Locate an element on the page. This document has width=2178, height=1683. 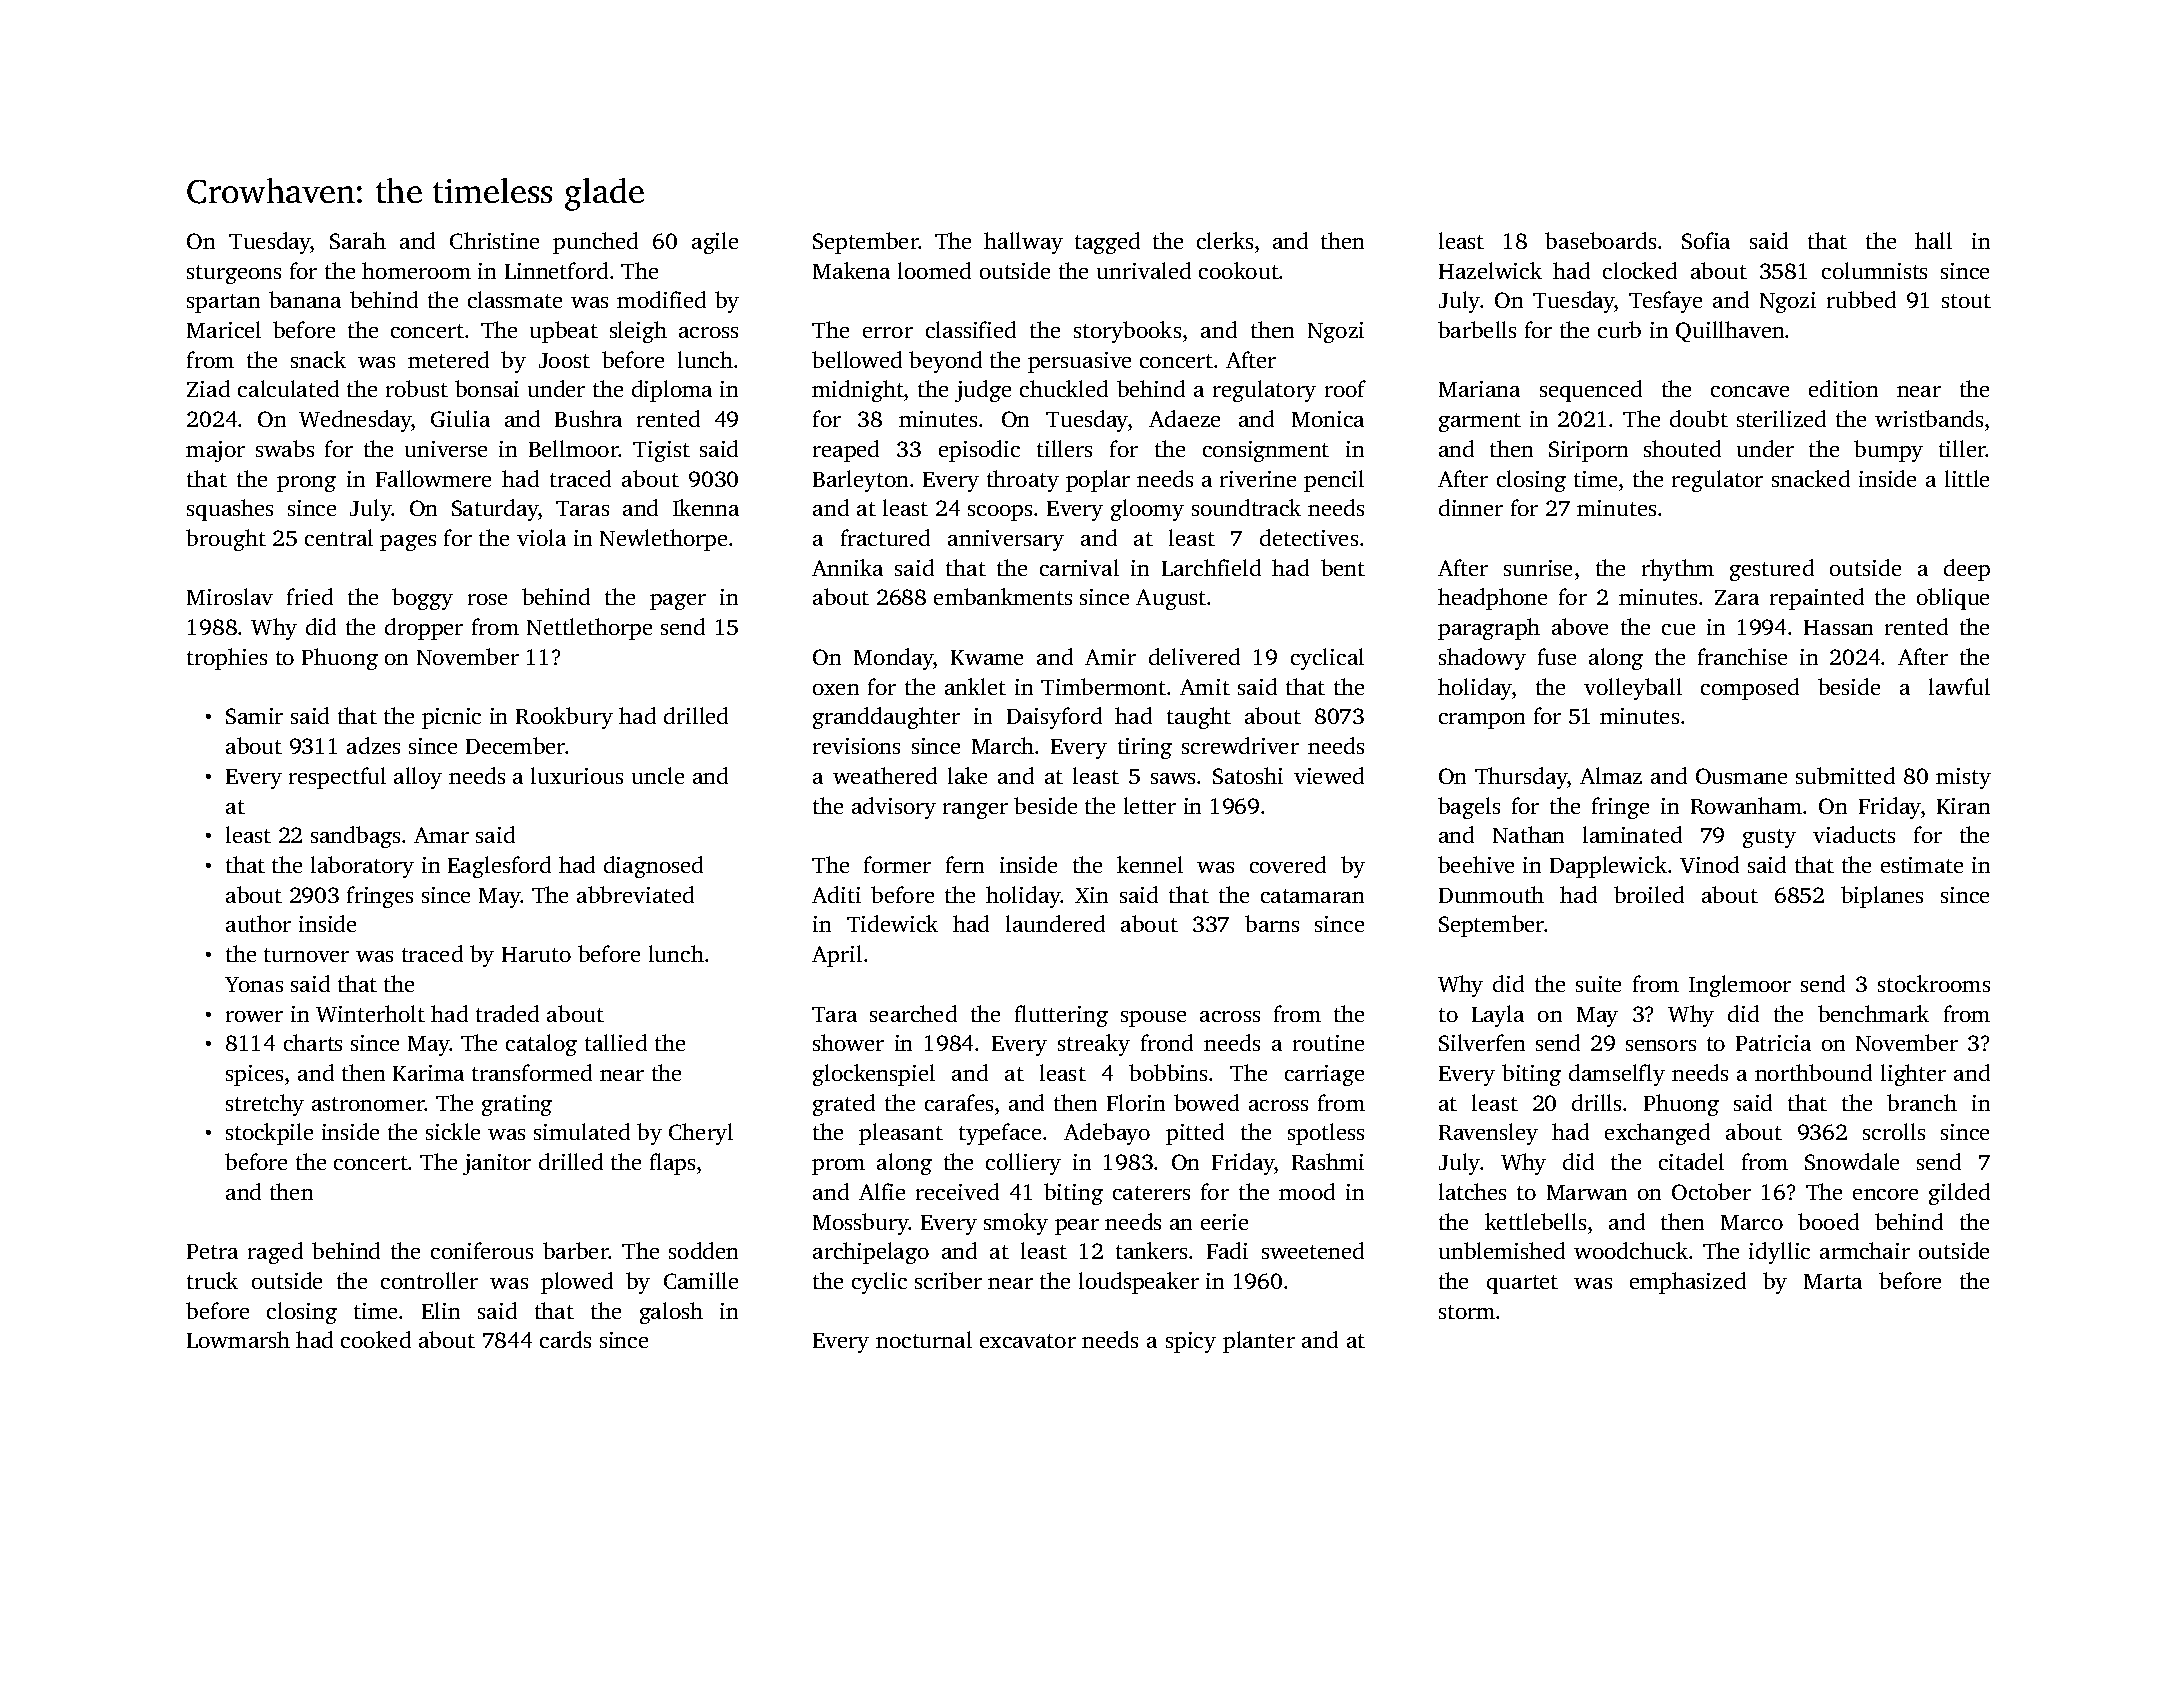
flaps is located at coordinates (672, 1164).
